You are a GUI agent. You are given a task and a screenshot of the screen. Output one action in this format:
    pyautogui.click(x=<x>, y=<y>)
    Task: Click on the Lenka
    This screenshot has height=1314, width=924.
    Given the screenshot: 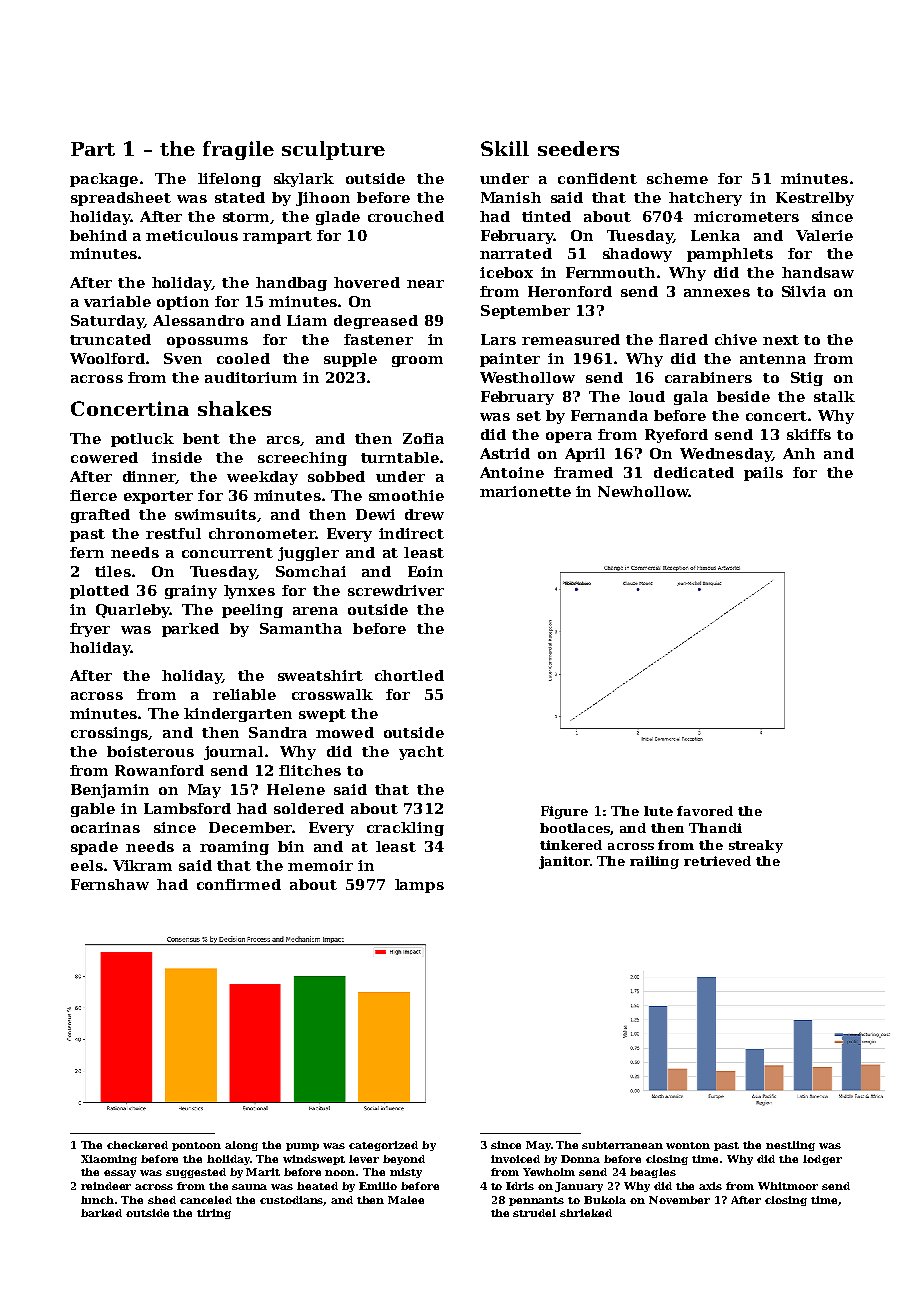 What is the action you would take?
    pyautogui.click(x=715, y=235)
